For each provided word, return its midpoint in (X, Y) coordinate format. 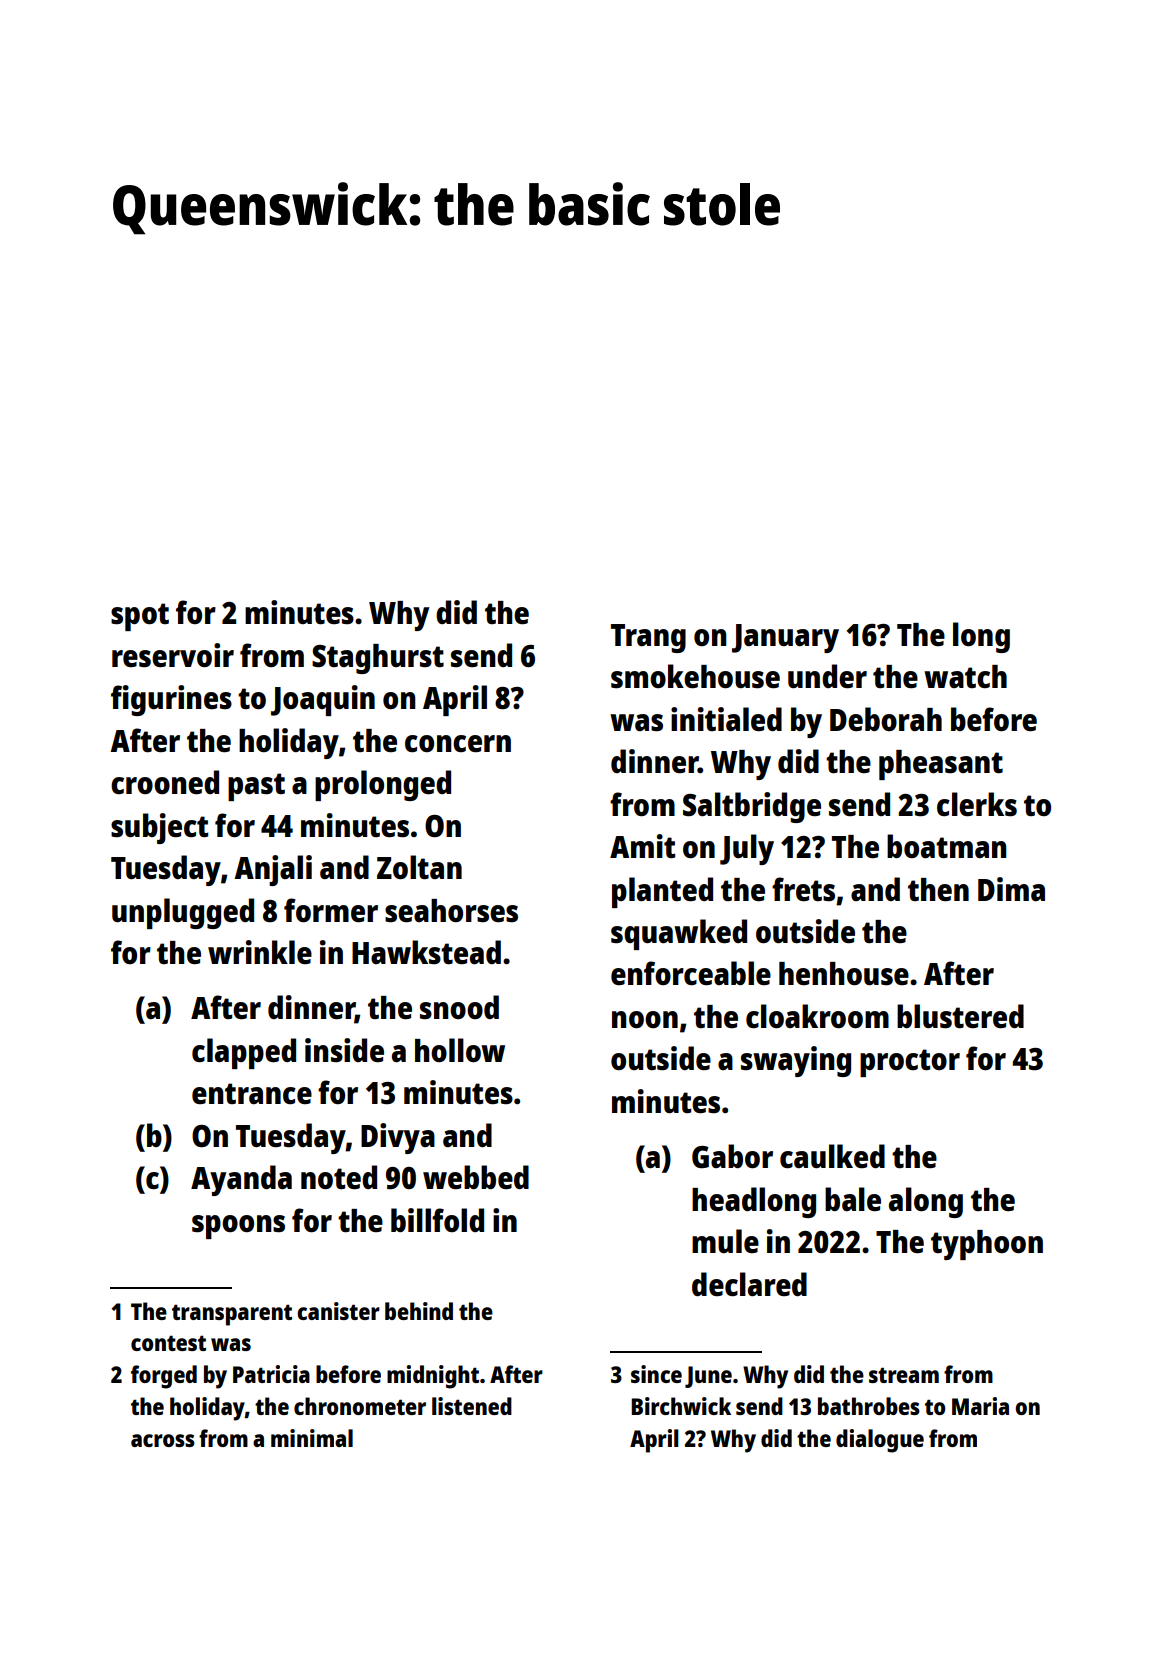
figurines (171, 700)
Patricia (271, 1374)
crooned (165, 782)
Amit (642, 846)
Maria (980, 1406)
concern (458, 744)
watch (965, 676)
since (656, 1374)
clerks (977, 804)
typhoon (987, 1245)
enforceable (691, 973)
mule (725, 1241)
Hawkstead (426, 952)
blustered (960, 1016)
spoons (238, 1227)
